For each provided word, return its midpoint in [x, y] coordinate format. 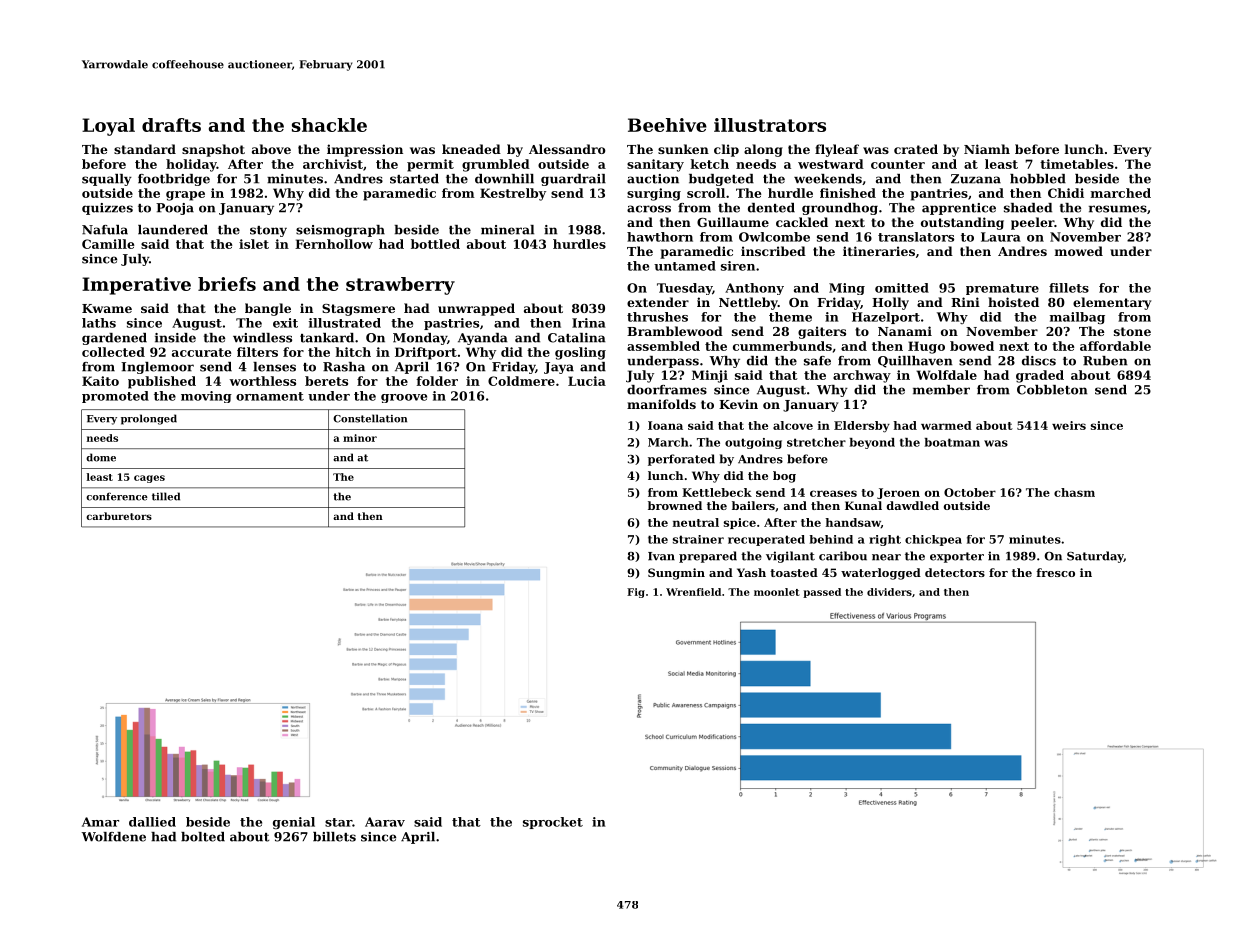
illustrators [770, 125]
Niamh [987, 149]
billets [334, 837]
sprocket [553, 823]
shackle [329, 125]
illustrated [345, 323]
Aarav [385, 822]
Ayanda [483, 339]
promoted [115, 397]
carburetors [119, 516]
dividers [889, 592]
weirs [1069, 425]
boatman [952, 442]
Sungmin [676, 574]
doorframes [667, 390]
